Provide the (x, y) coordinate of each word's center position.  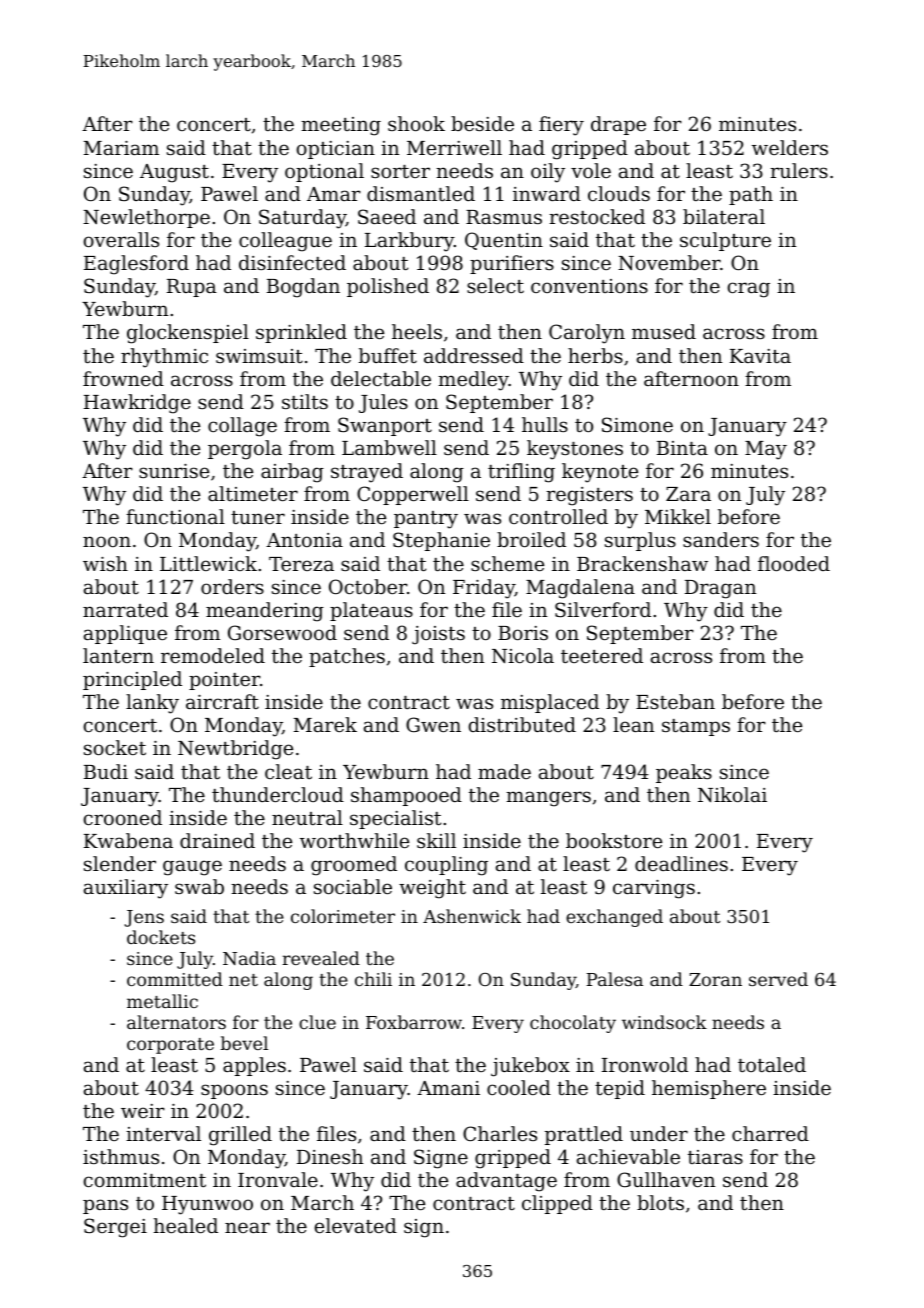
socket (115, 747)
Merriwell (454, 147)
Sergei (115, 1228)
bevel (244, 1043)
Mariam (121, 148)
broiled (531, 539)
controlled (558, 516)
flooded (794, 563)
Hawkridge (137, 404)
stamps (696, 727)
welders (790, 147)
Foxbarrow (414, 1022)
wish (105, 563)
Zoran (715, 979)
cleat (288, 771)
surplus (640, 541)
